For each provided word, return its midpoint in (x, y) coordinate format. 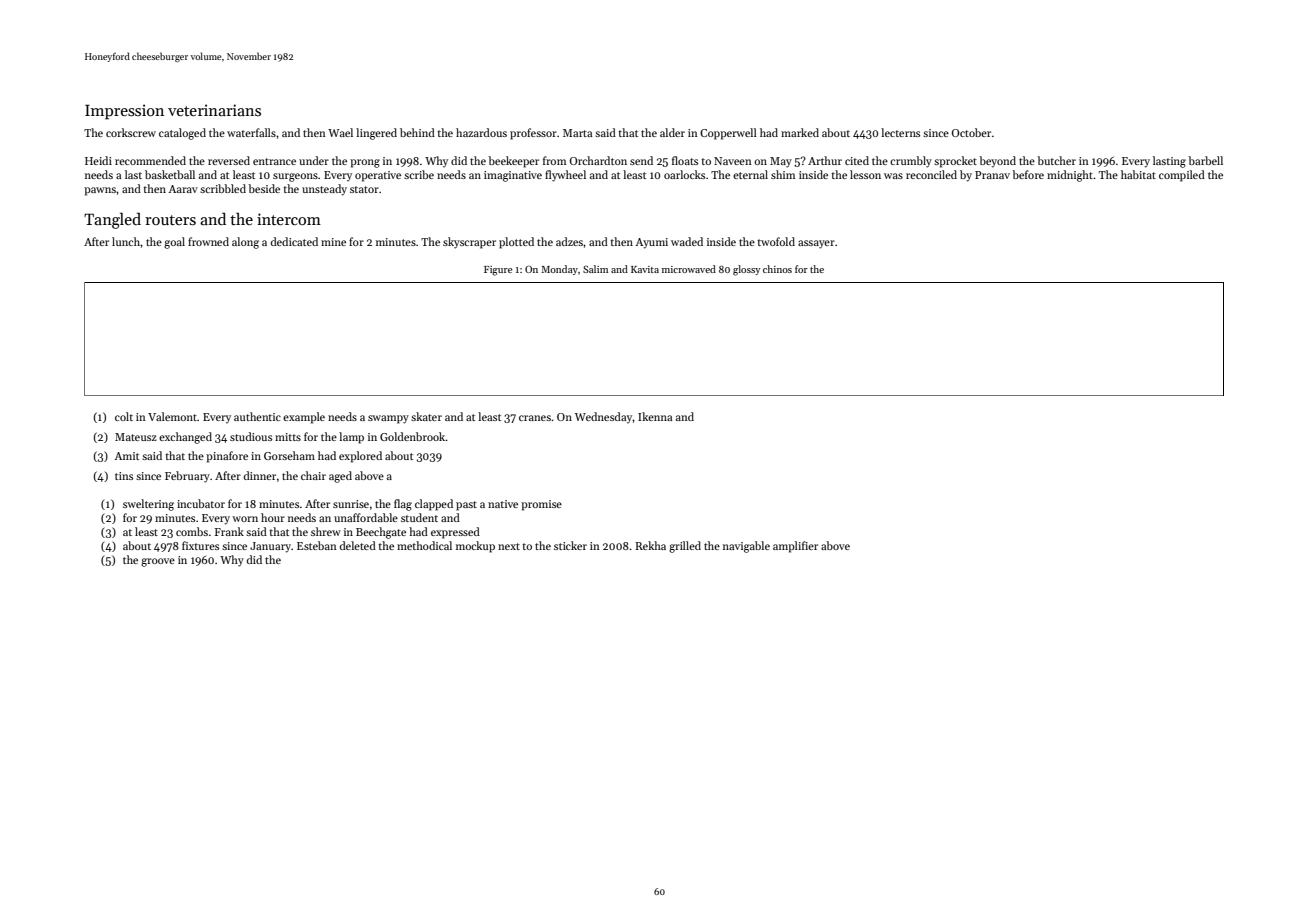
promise (541, 505)
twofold (776, 241)
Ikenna (655, 416)
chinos (777, 269)
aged (340, 477)
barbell (1205, 160)
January (270, 547)
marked (800, 132)
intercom (289, 219)
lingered (376, 134)
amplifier (795, 547)
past (466, 506)
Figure (498, 271)
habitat (1138, 174)
